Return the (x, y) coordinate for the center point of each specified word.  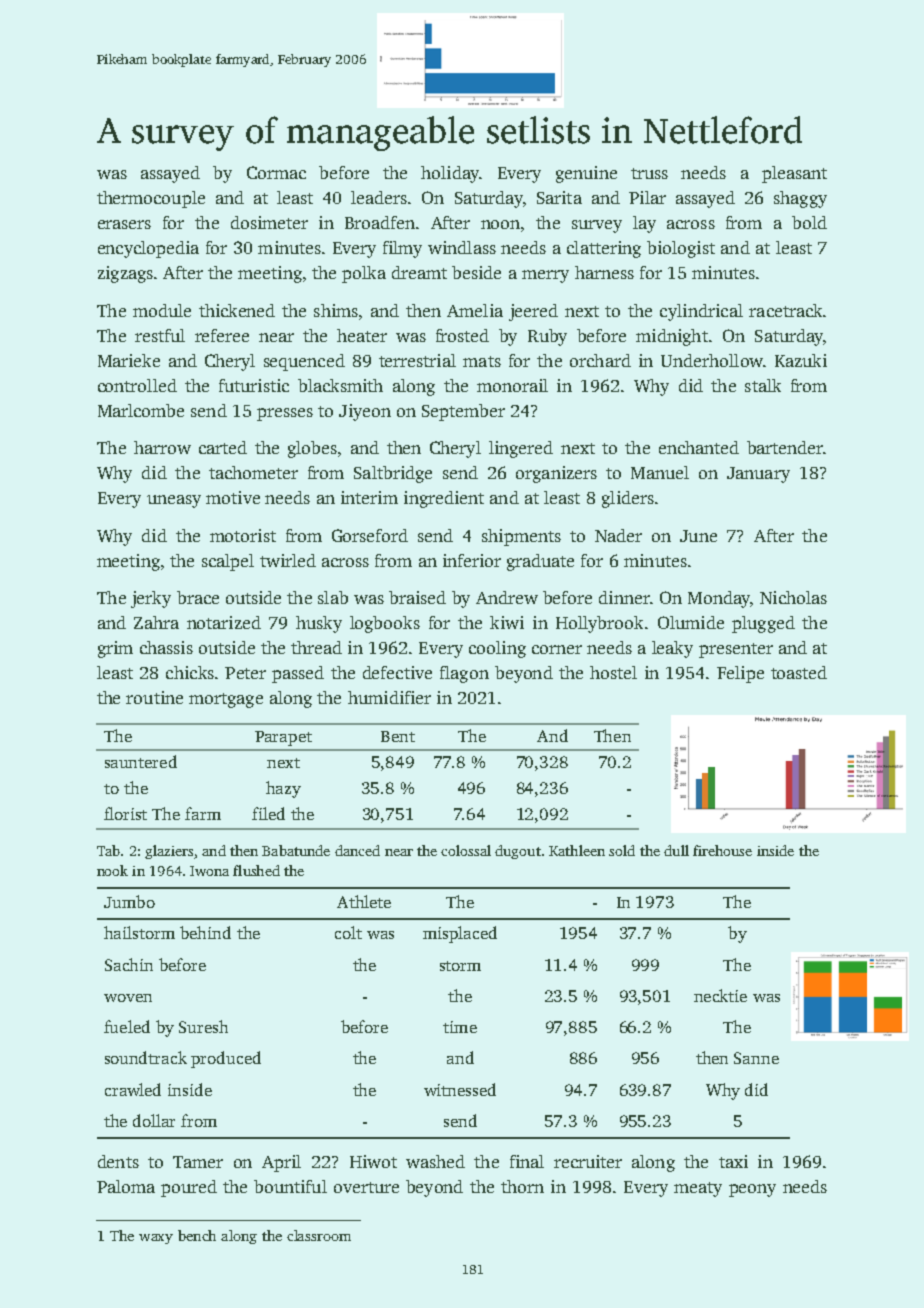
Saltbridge (393, 474)
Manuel (660, 472)
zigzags (125, 274)
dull (676, 850)
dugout (518, 852)
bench (197, 1235)
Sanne (756, 1058)
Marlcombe (141, 410)
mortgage (226, 700)
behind (205, 932)
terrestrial (417, 360)
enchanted (699, 447)
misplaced (460, 934)
